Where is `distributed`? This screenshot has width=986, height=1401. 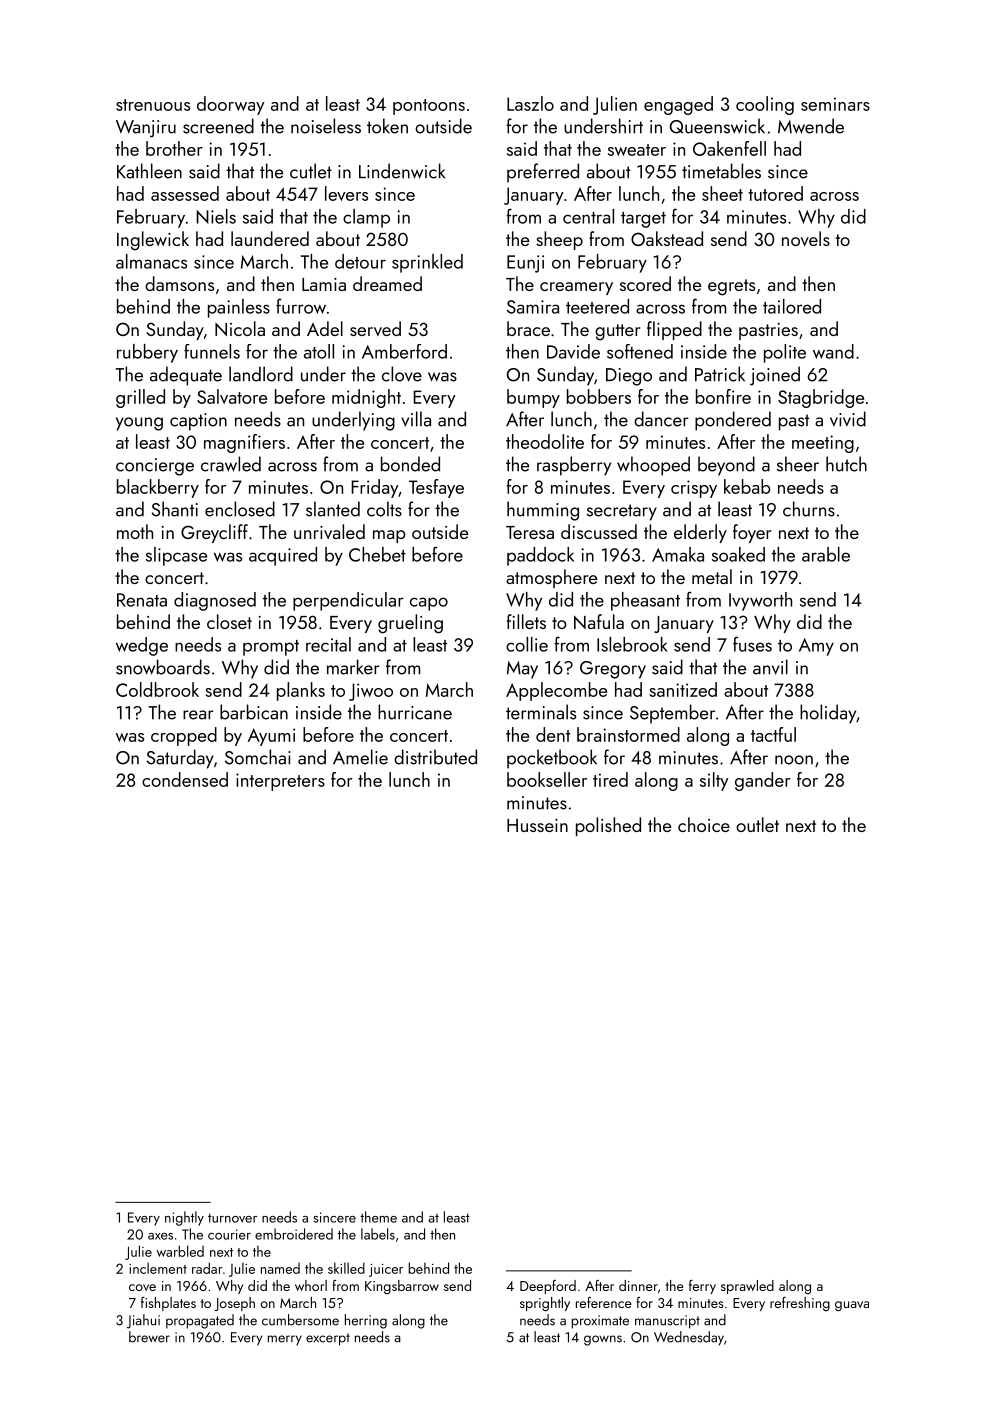 distributed is located at coordinates (435, 757).
